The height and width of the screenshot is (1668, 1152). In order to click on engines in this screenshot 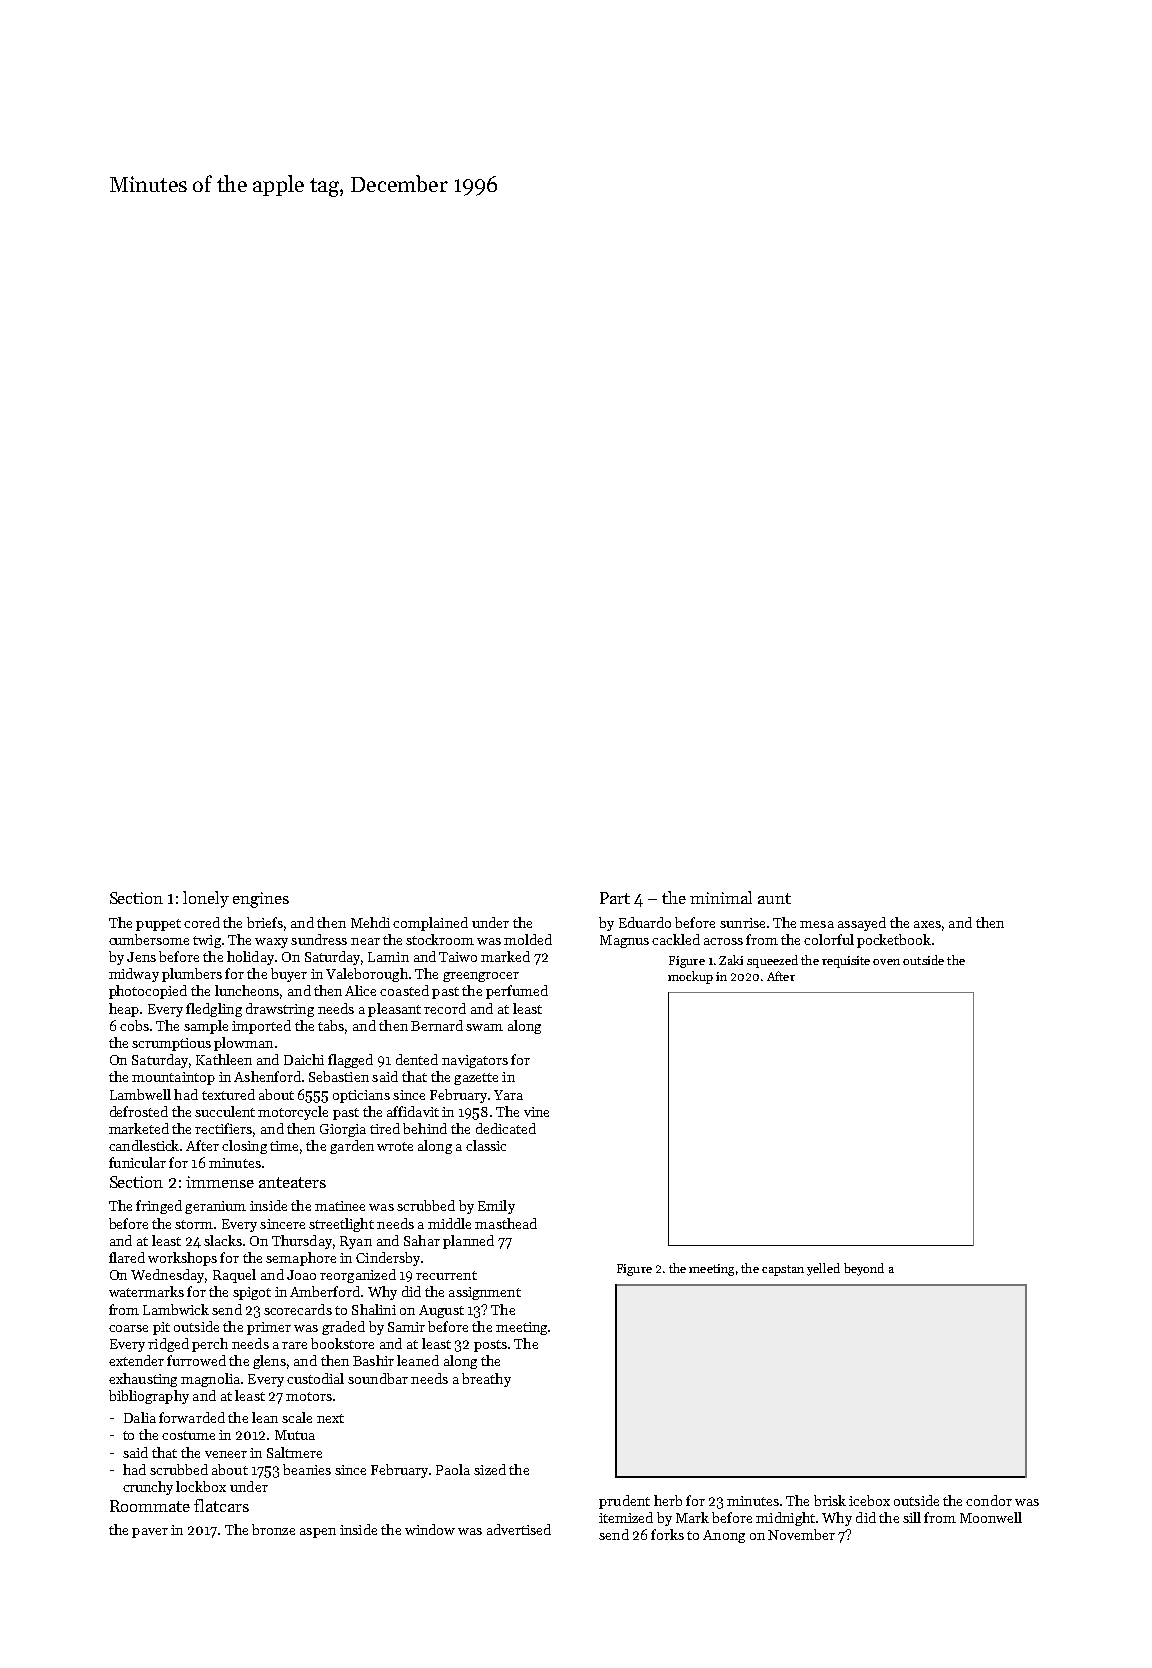, I will do `click(261, 900)`.
